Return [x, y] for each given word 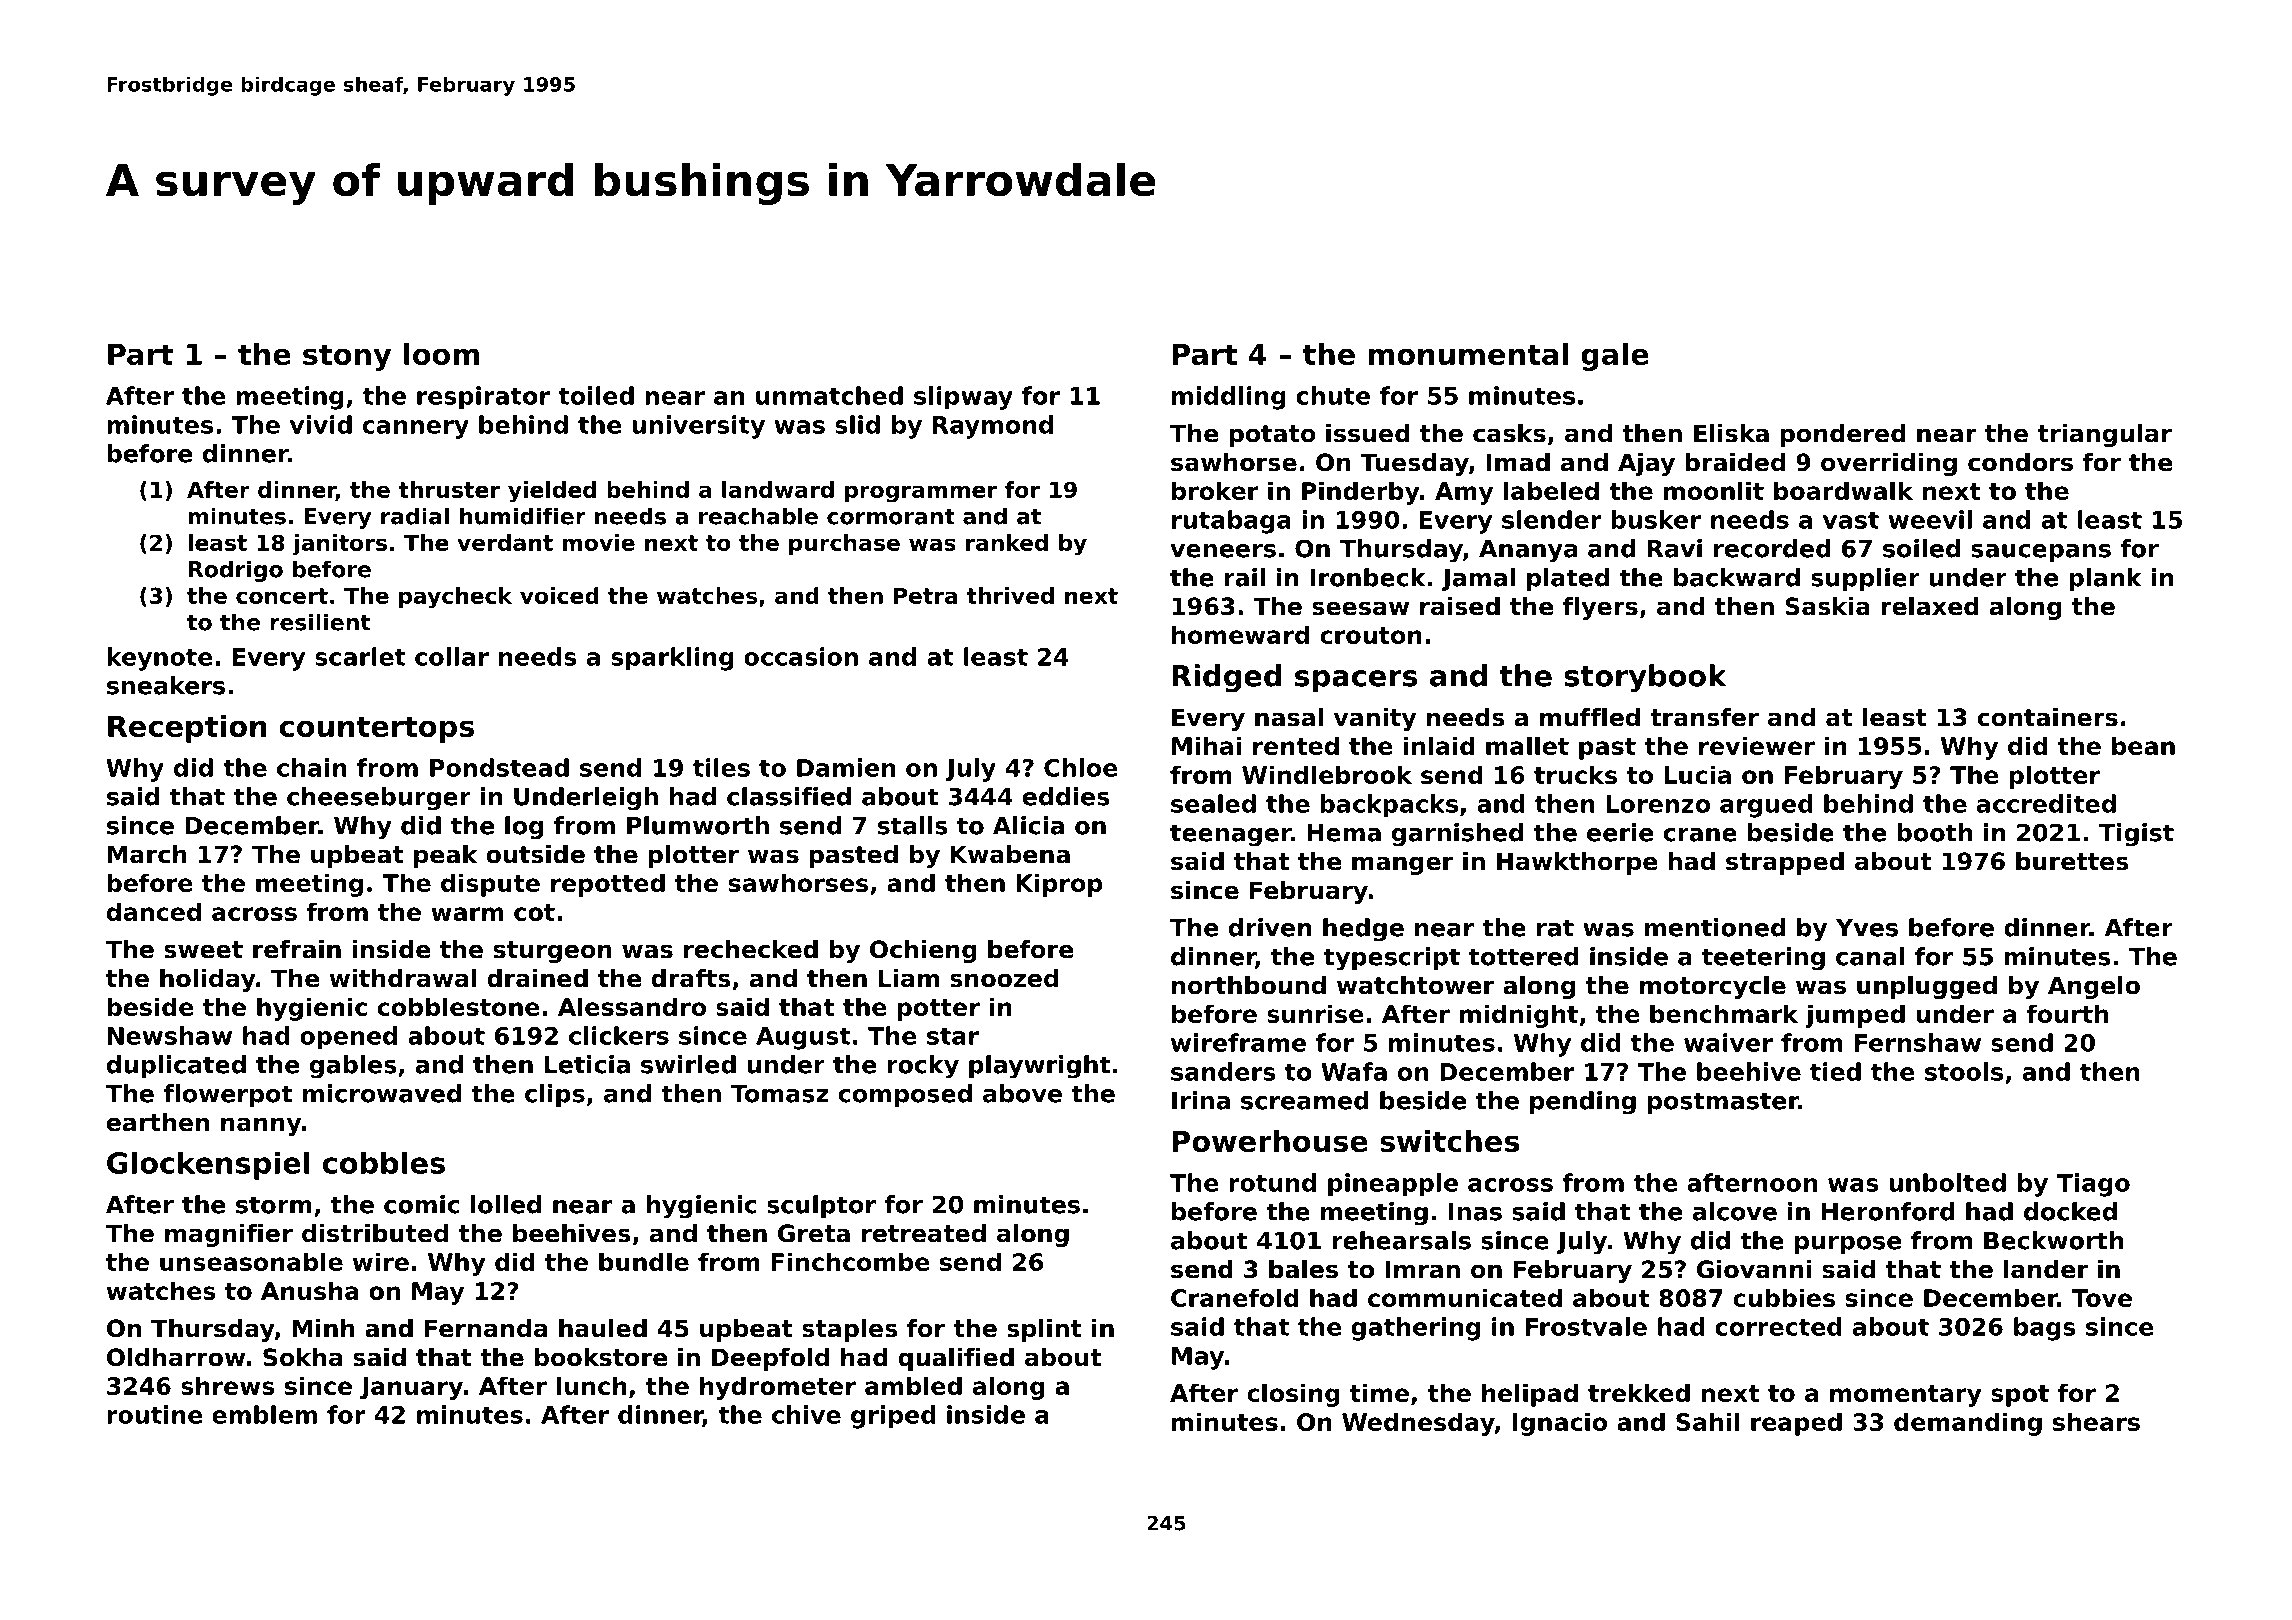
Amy [1464, 493]
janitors [339, 545]
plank [2105, 579]
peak [446, 856]
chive [806, 1414]
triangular [2105, 435]
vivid [321, 424]
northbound [1249, 985]
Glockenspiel [208, 1165]
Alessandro [632, 1006]
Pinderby [1361, 493]
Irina [1201, 1100]
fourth [2067, 1013]
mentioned [1715, 927]
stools [1964, 1071]
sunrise [1315, 1013]
